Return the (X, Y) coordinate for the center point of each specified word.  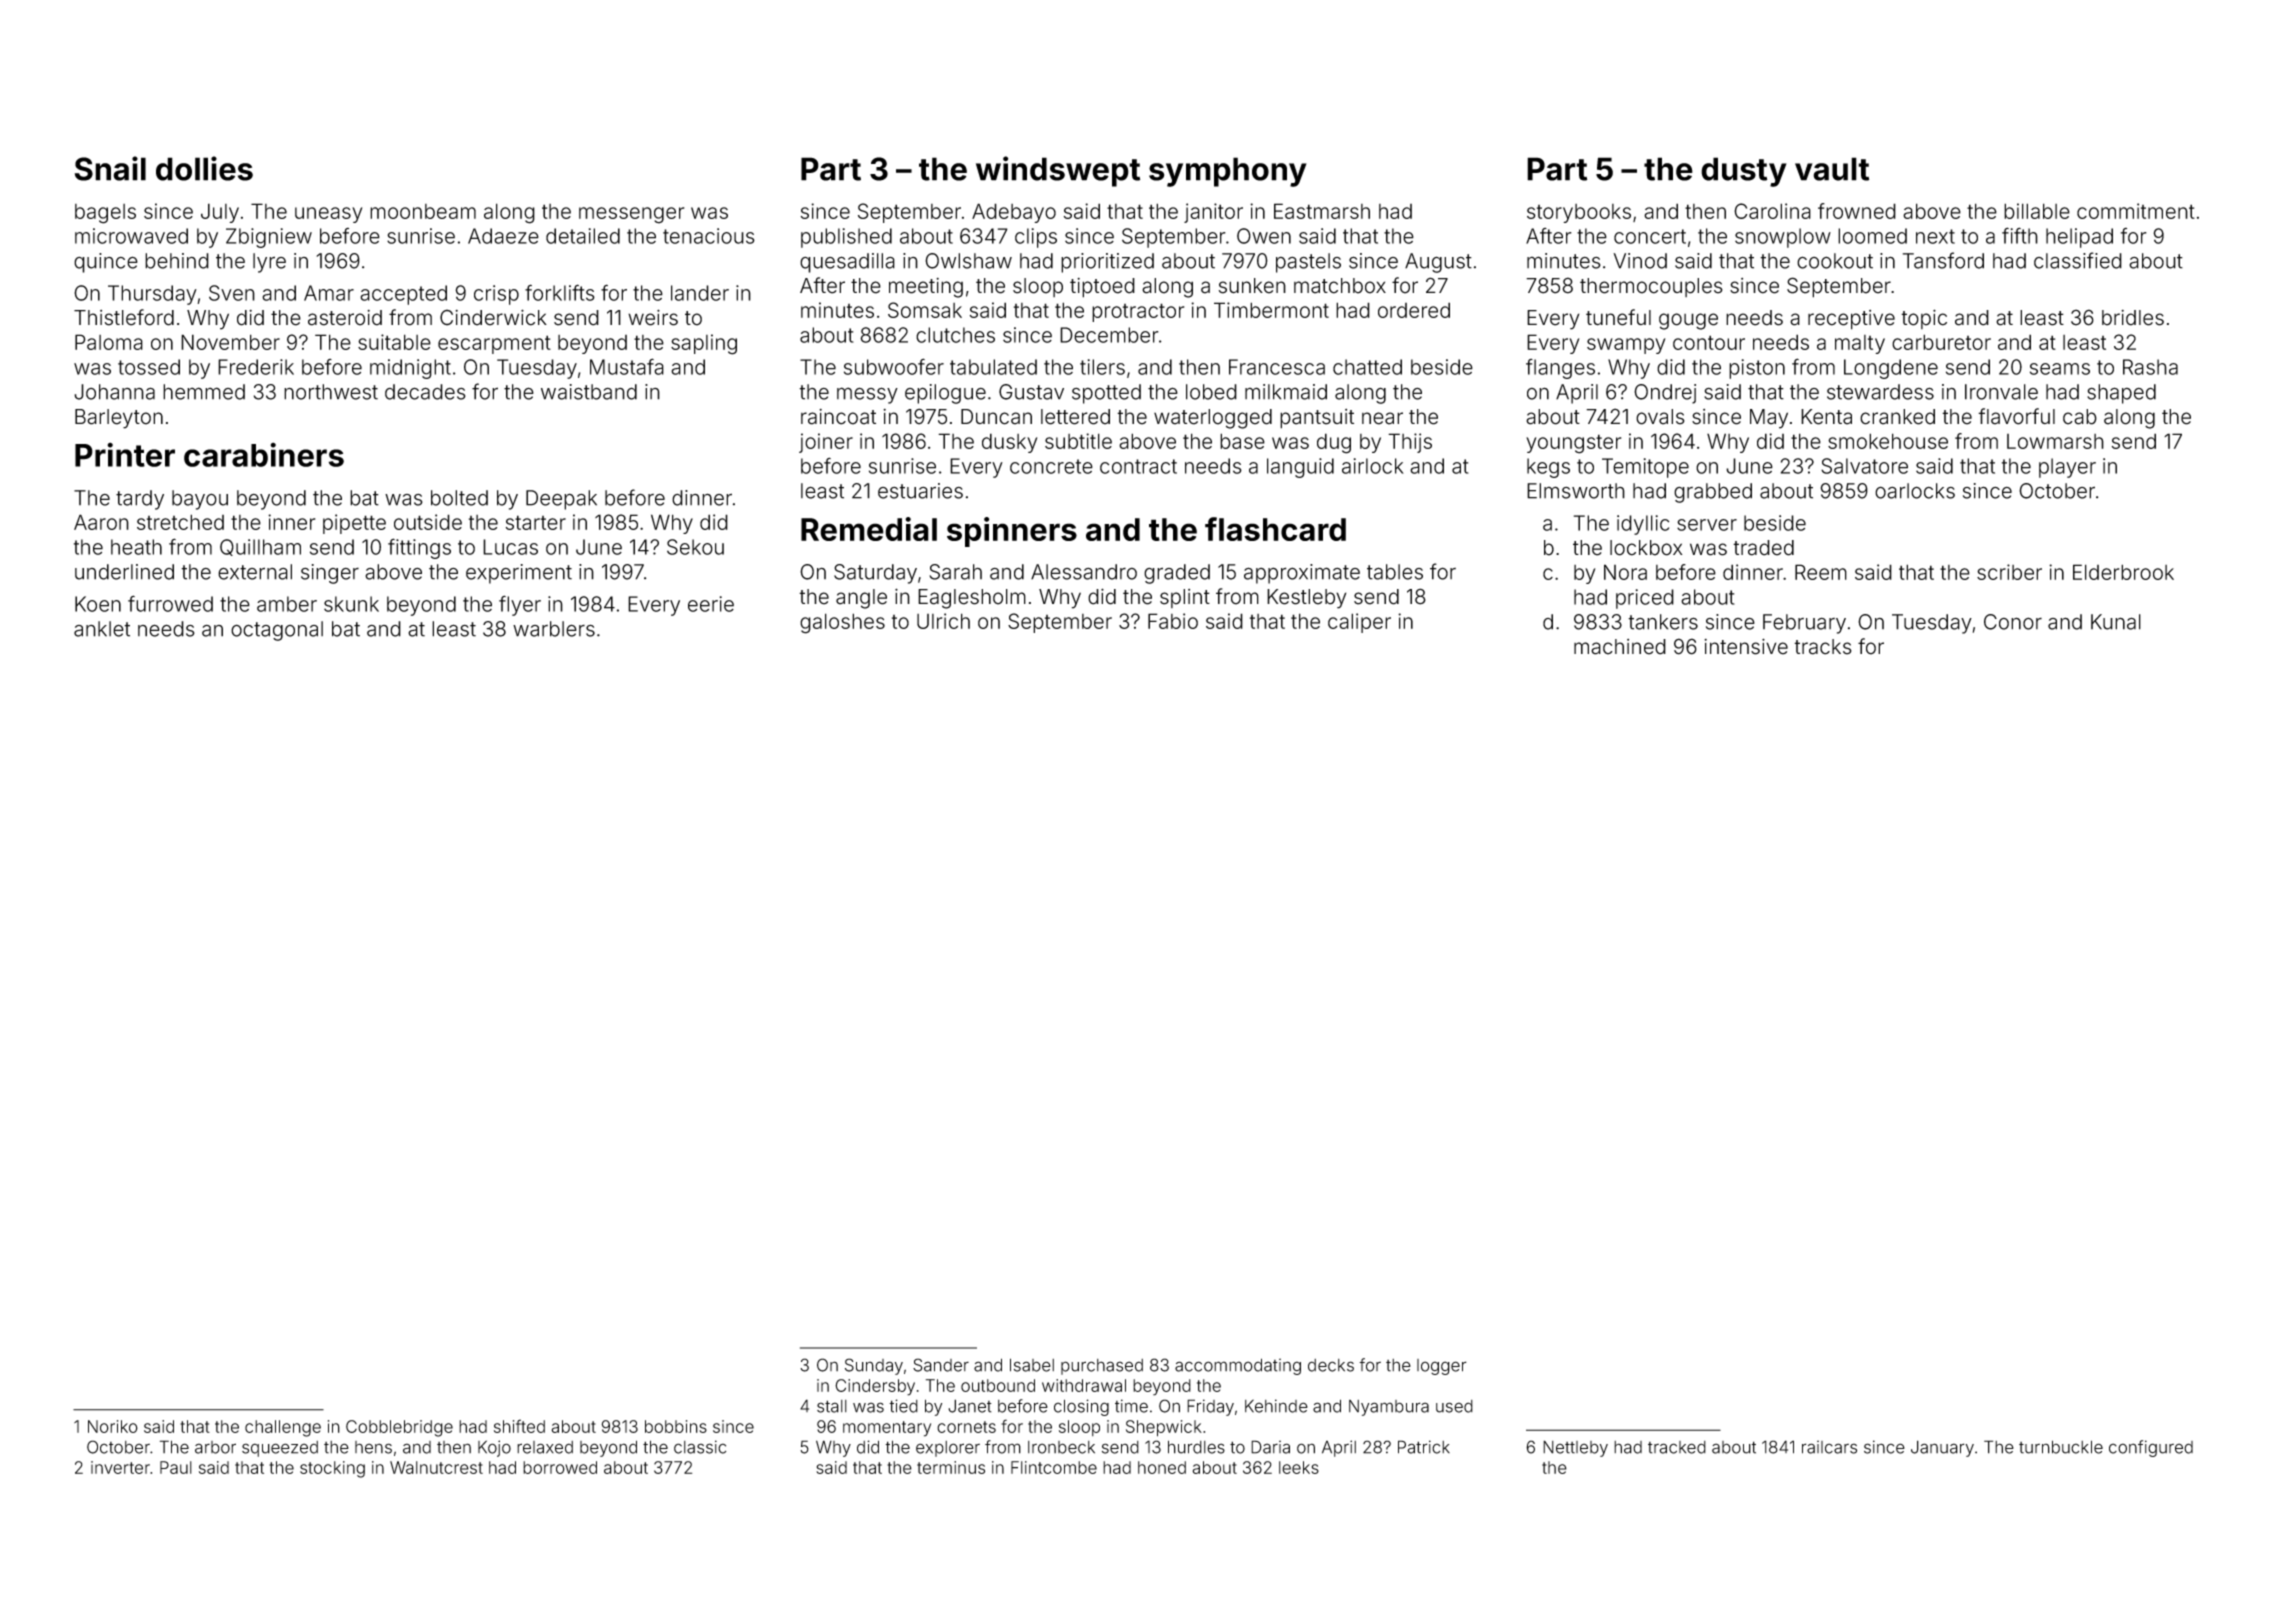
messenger (631, 215)
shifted (519, 1426)
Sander (941, 1365)
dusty (1744, 172)
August (1438, 263)
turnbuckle (2061, 1447)
